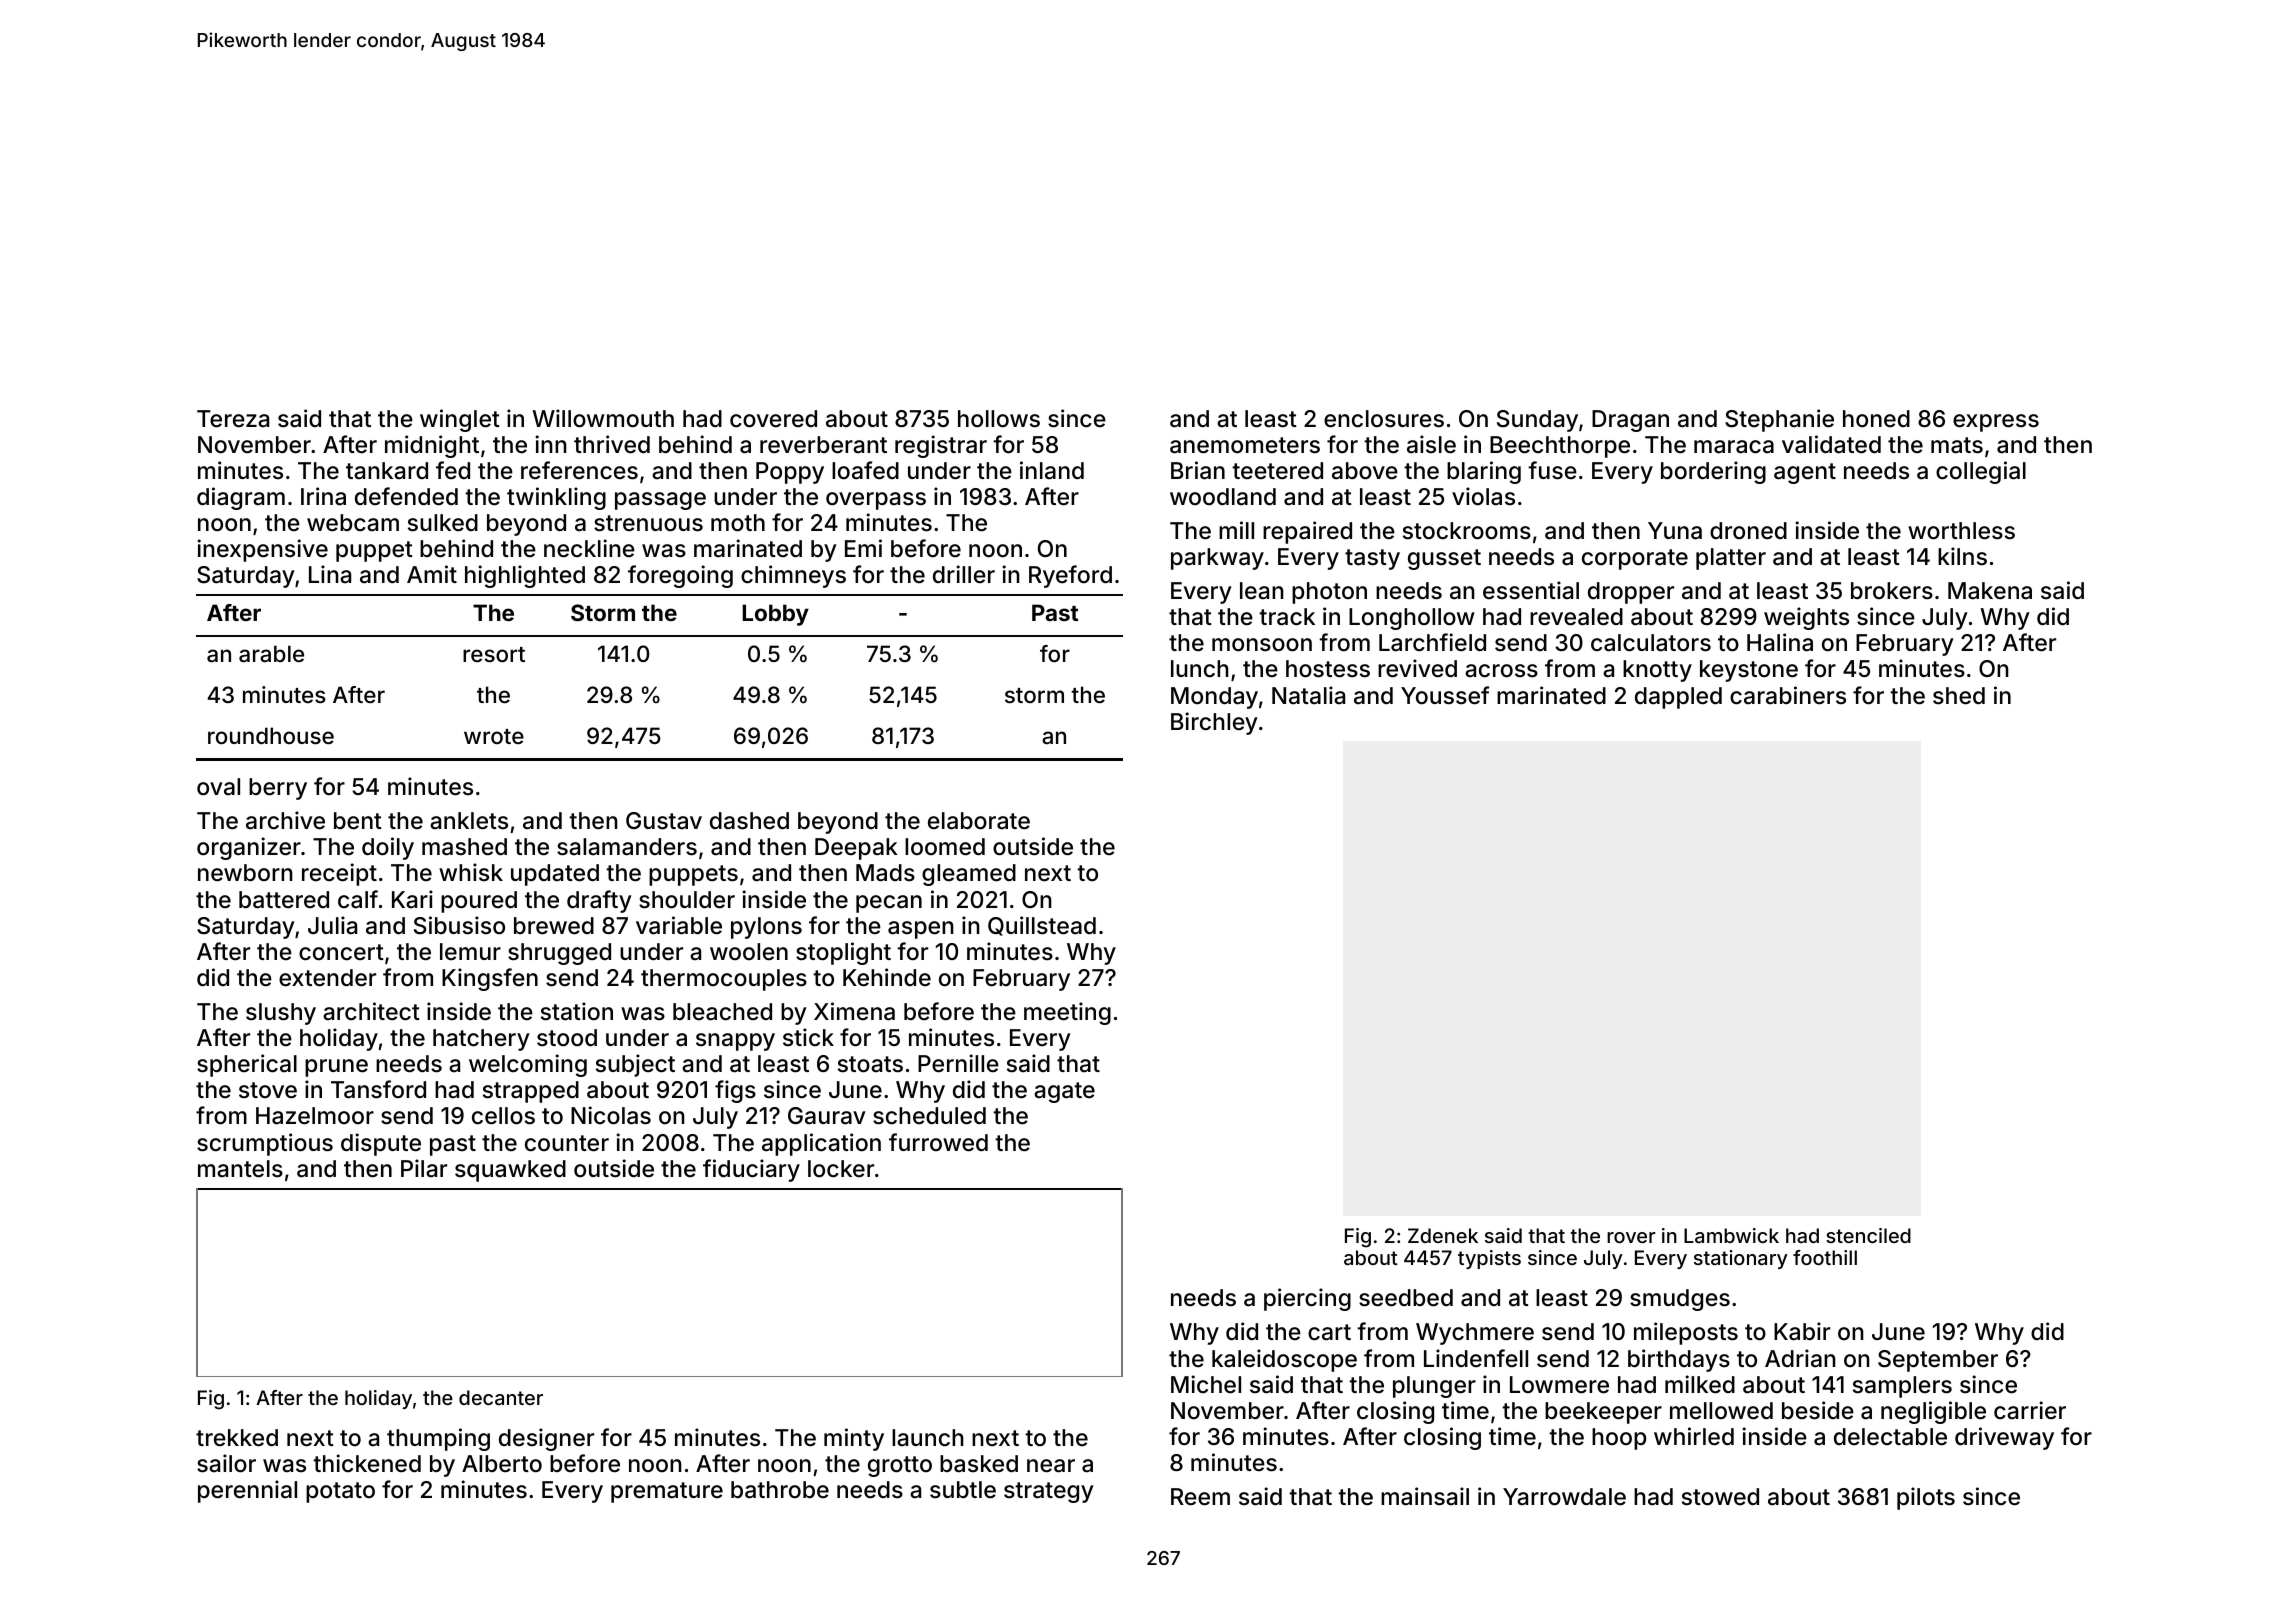 The height and width of the image is (1620, 2292). I want to click on mantels, so click(240, 1169).
